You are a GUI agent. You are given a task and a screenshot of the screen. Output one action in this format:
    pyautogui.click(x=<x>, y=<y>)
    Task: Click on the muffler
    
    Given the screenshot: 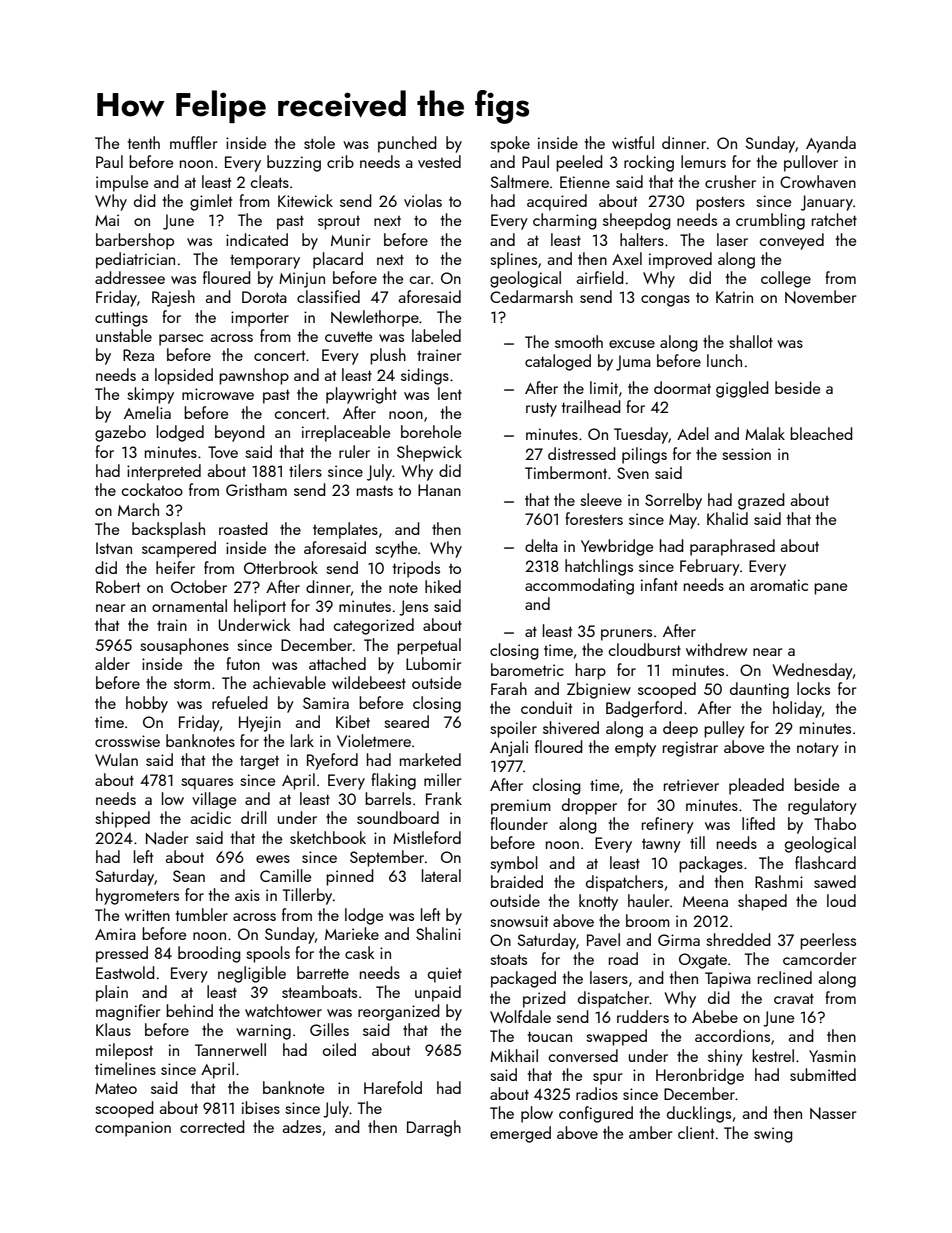 What is the action you would take?
    pyautogui.click(x=193, y=142)
